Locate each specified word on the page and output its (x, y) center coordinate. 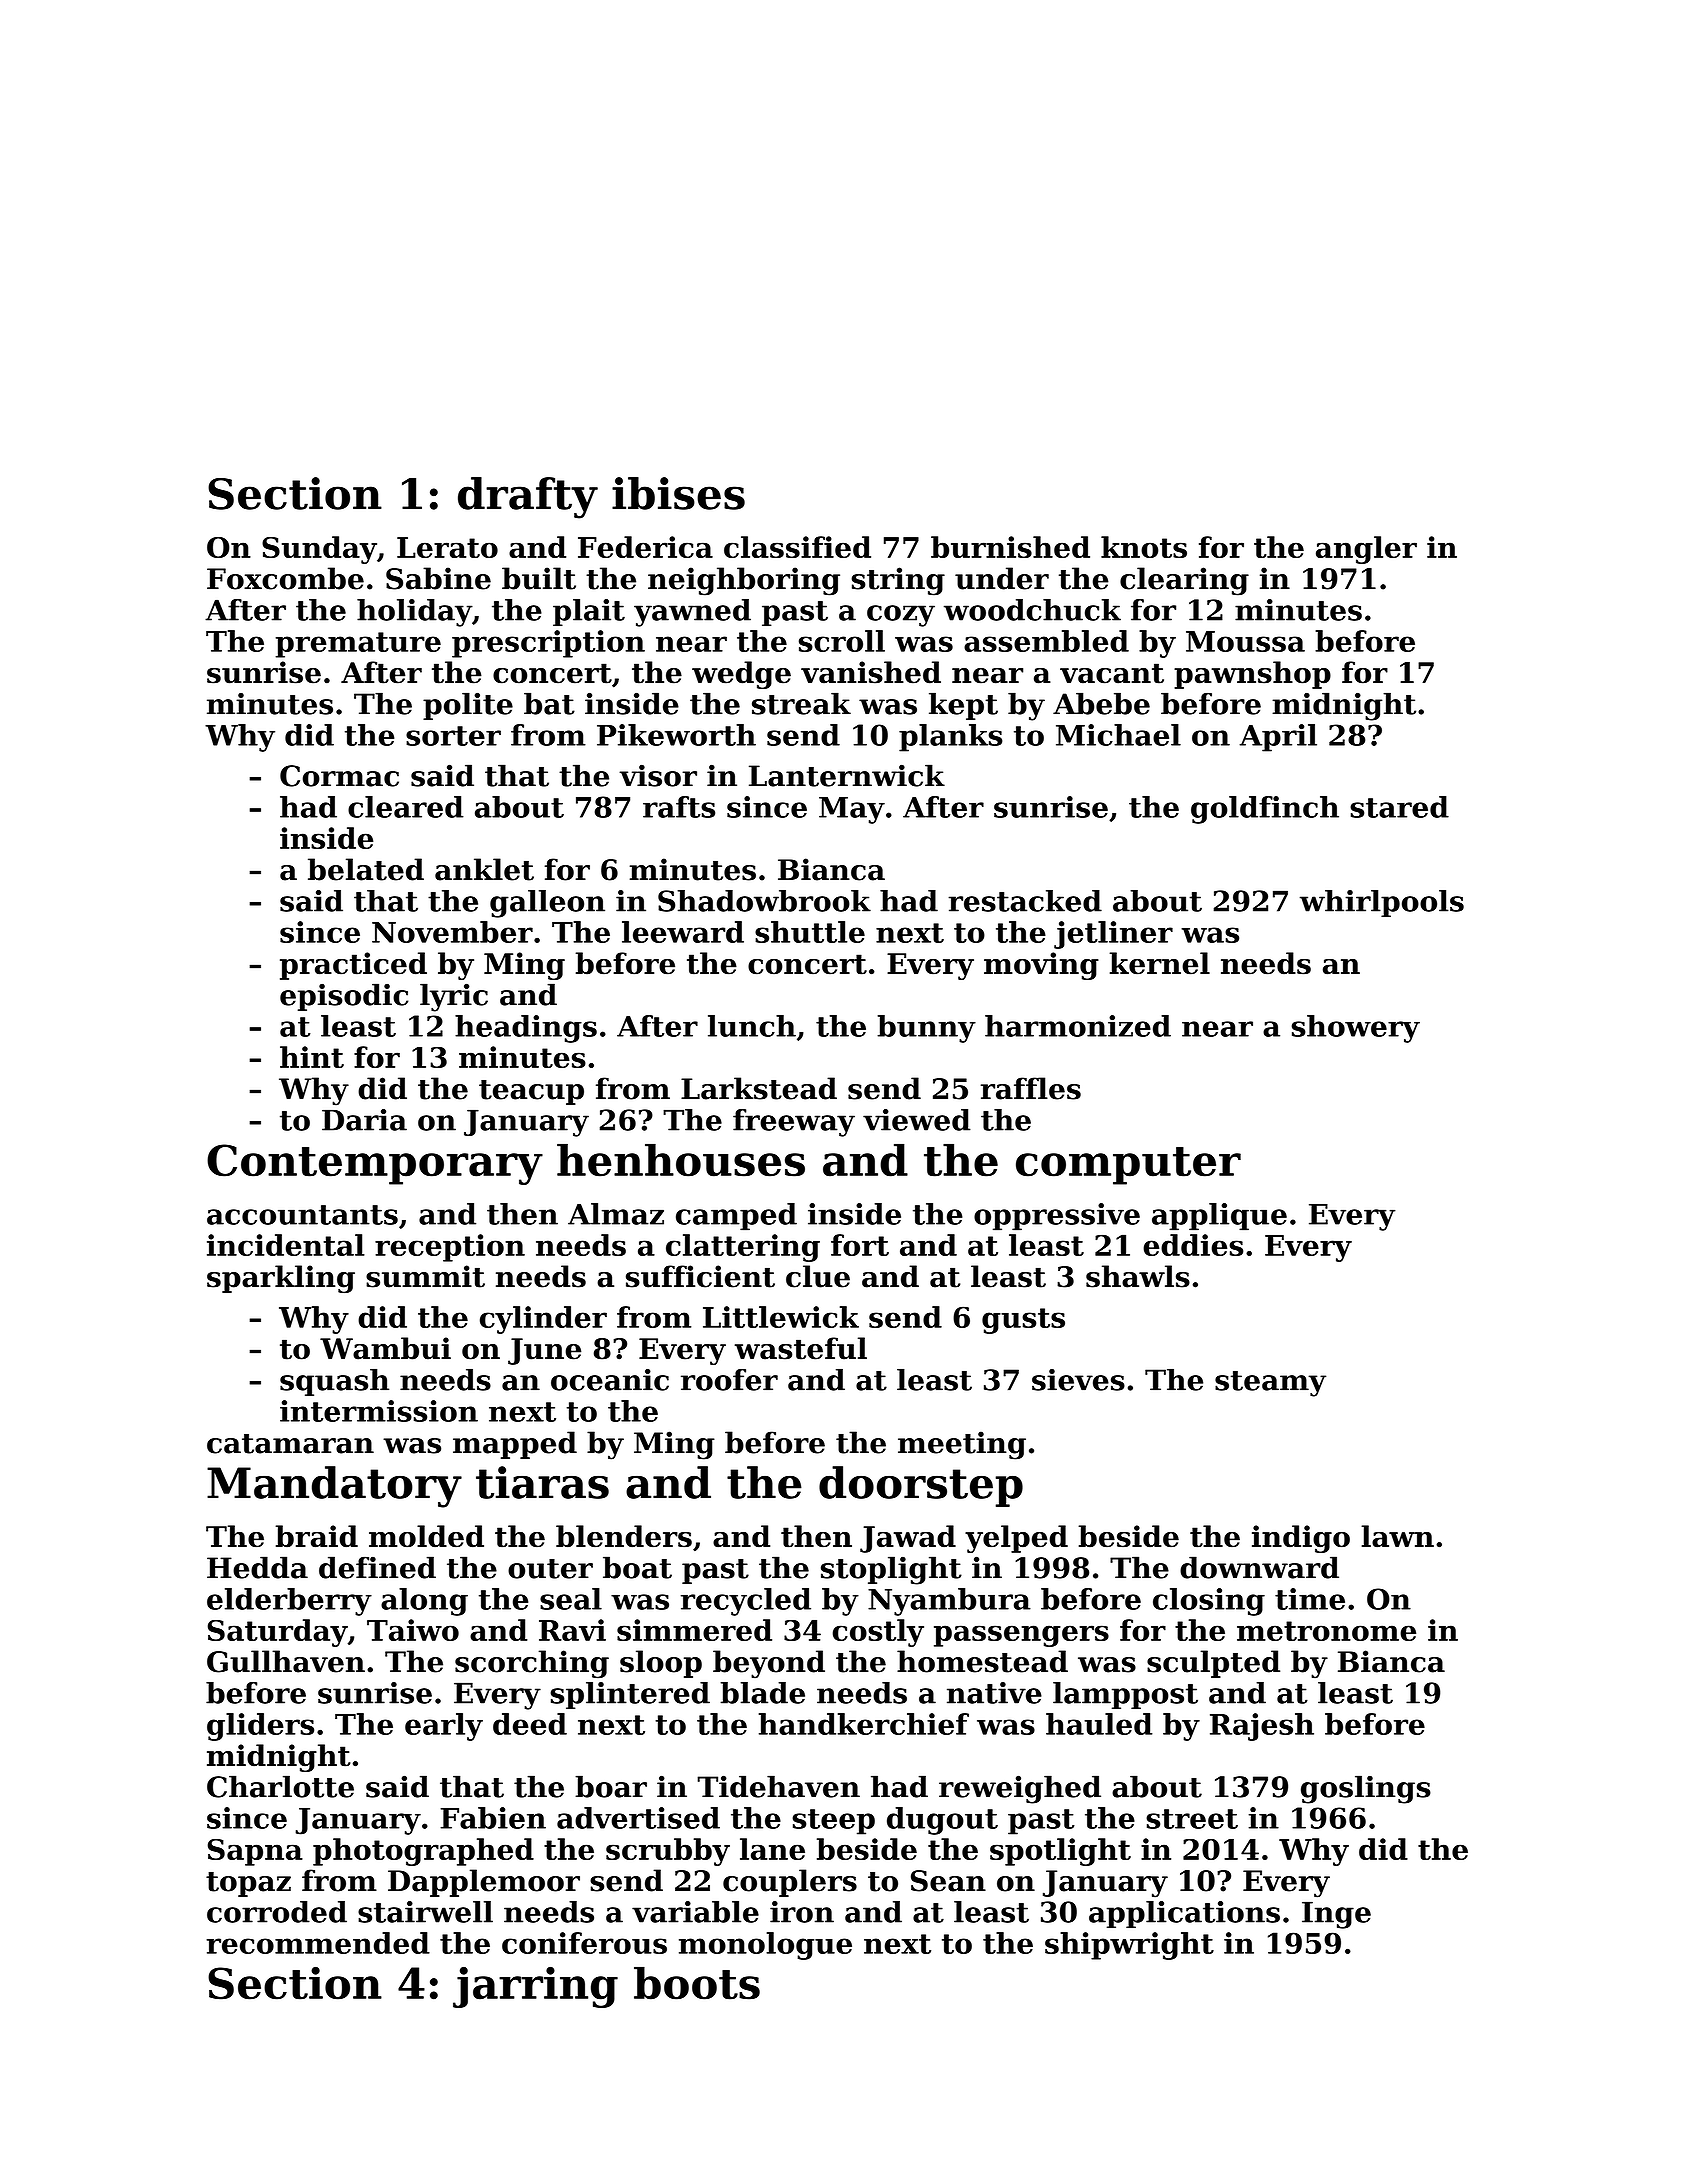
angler (1366, 550)
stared (1399, 807)
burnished (1010, 547)
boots (697, 1983)
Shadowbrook (764, 901)
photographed (423, 1852)
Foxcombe (285, 578)
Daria (364, 1120)
